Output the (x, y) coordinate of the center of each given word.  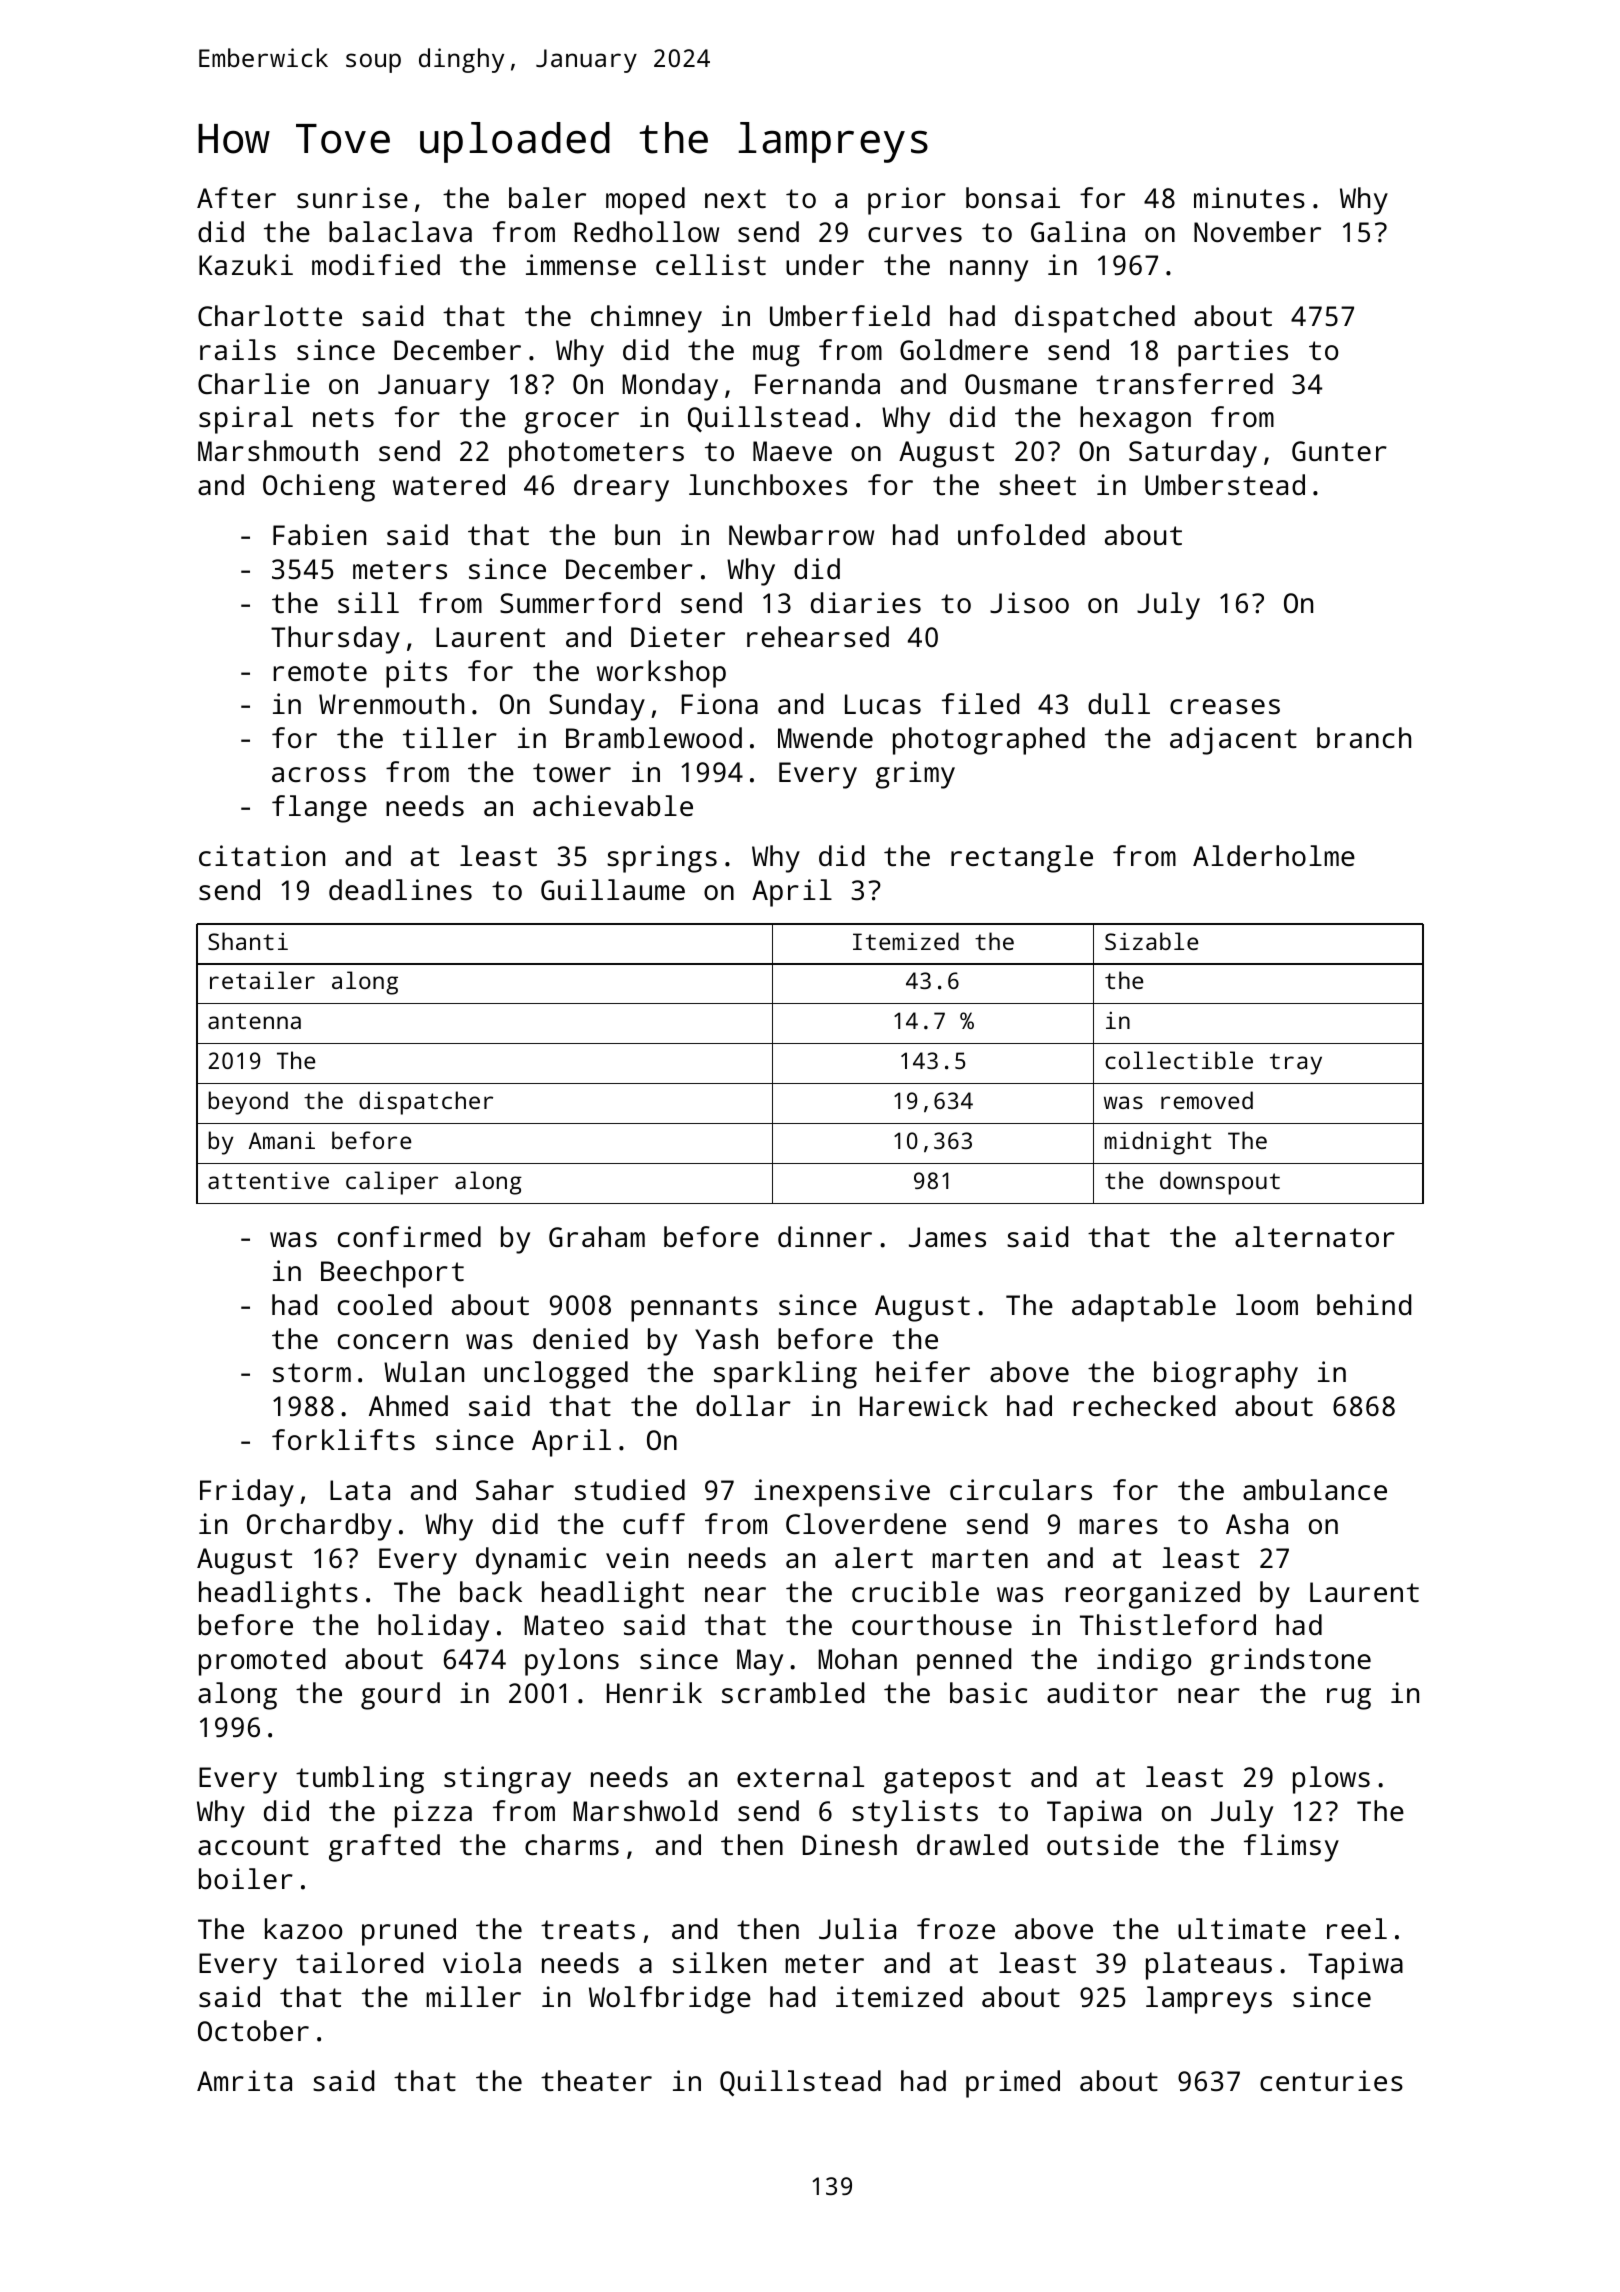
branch (1364, 737)
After (236, 197)
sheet (1037, 485)
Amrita (244, 2080)
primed (1013, 2084)
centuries (1331, 2081)
